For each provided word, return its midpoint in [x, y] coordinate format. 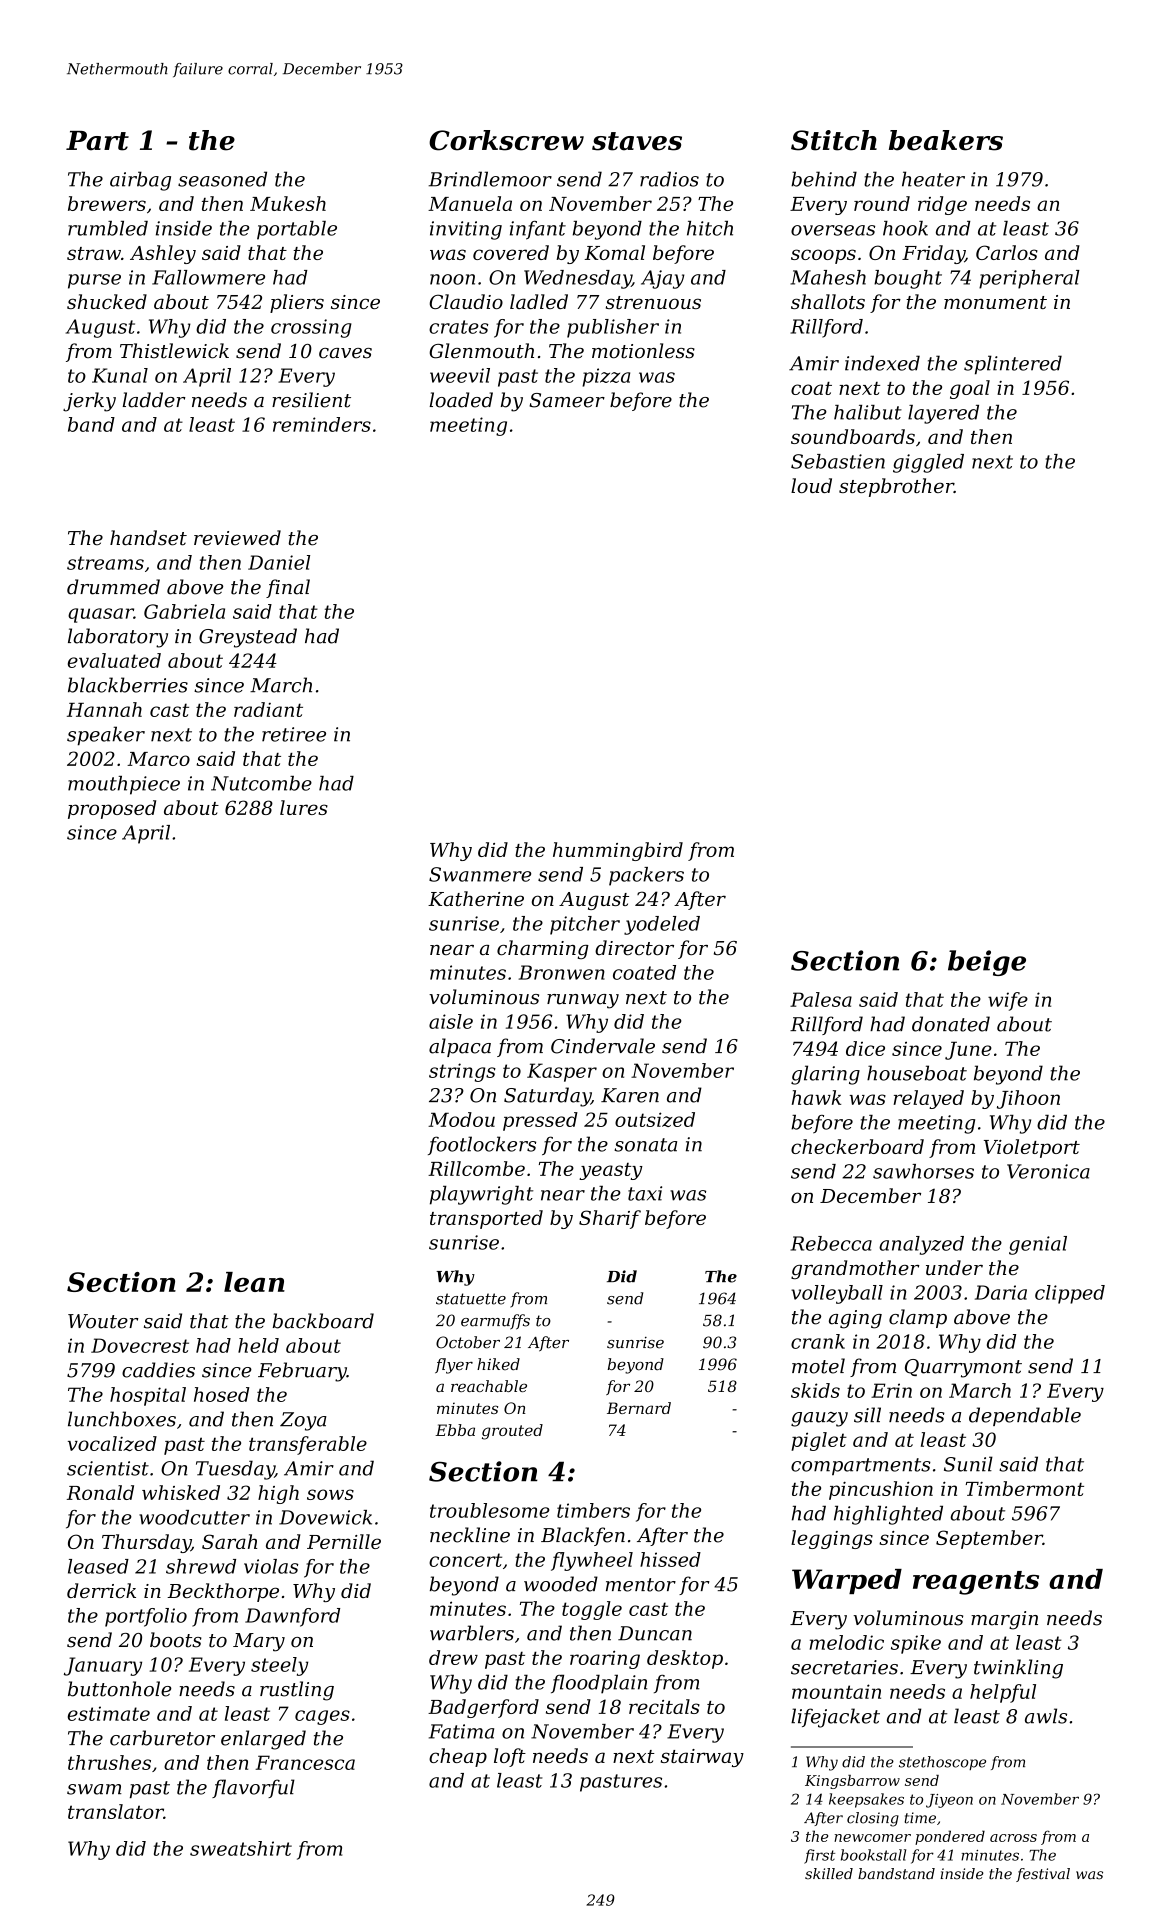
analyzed [921, 1245]
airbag [140, 181]
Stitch [834, 140]
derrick [101, 1590]
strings [462, 1072]
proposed [112, 809]
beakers [946, 140]
